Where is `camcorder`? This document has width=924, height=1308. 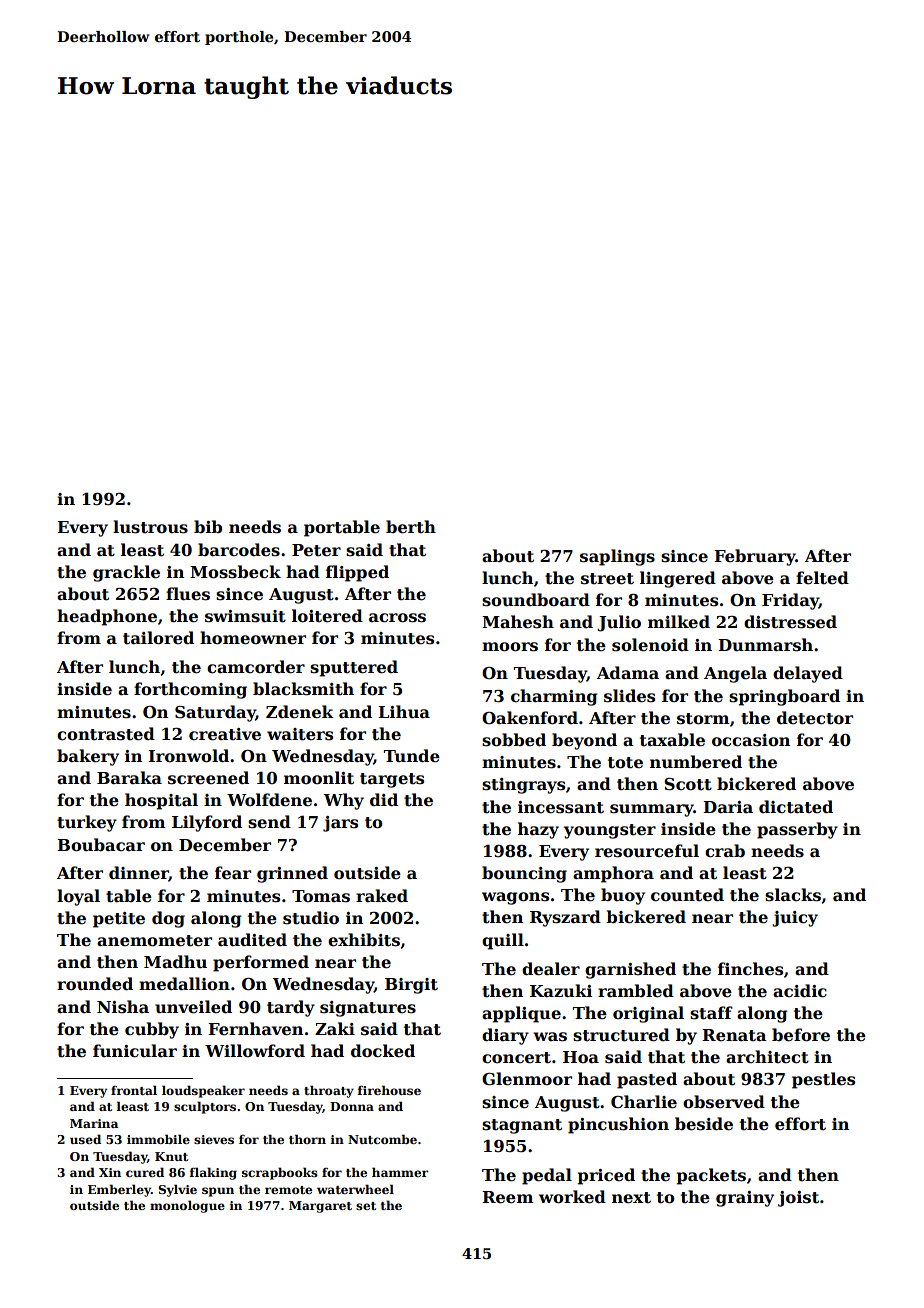
camcorder is located at coordinates (256, 667).
